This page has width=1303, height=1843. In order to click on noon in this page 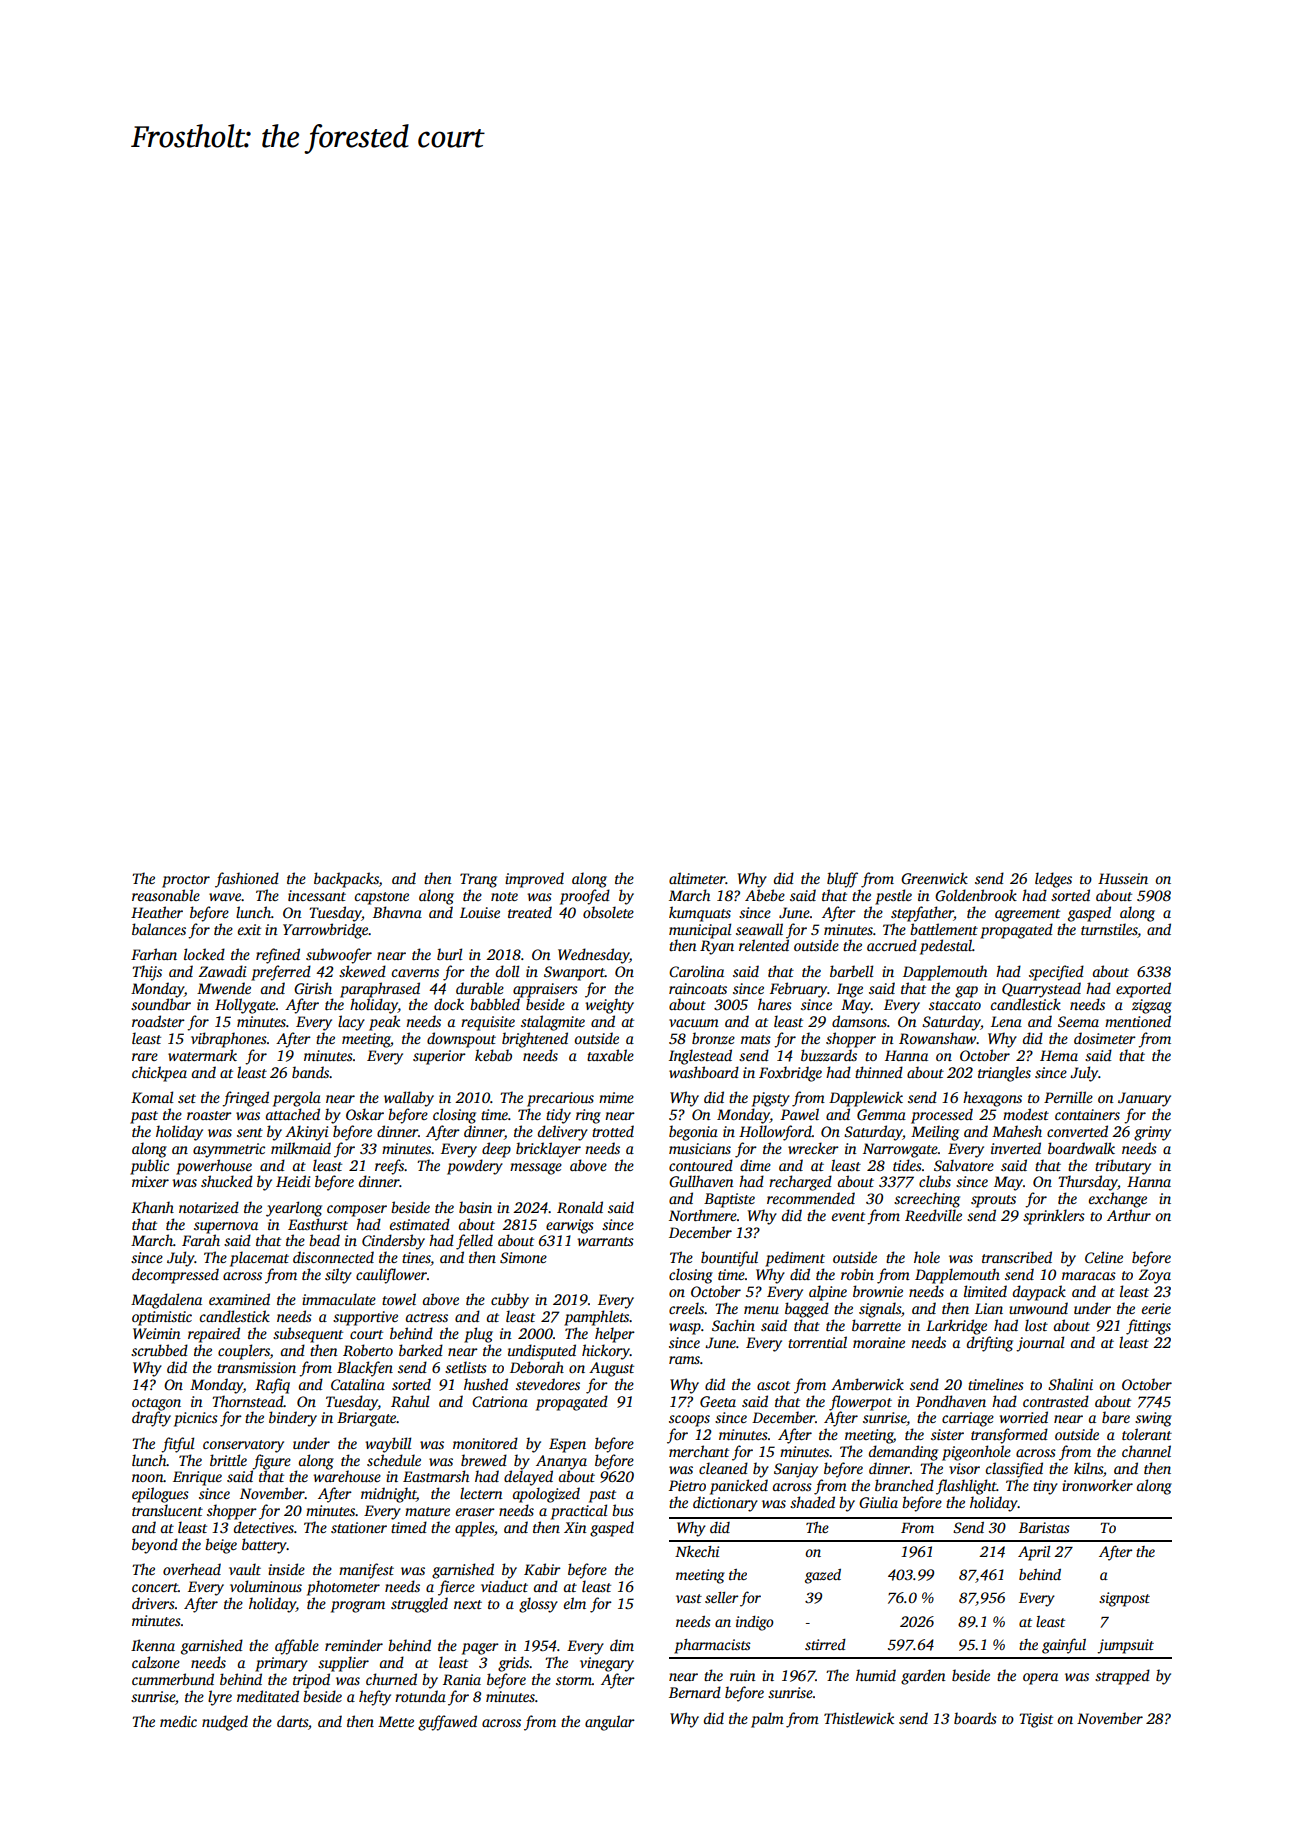, I will do `click(148, 1478)`.
